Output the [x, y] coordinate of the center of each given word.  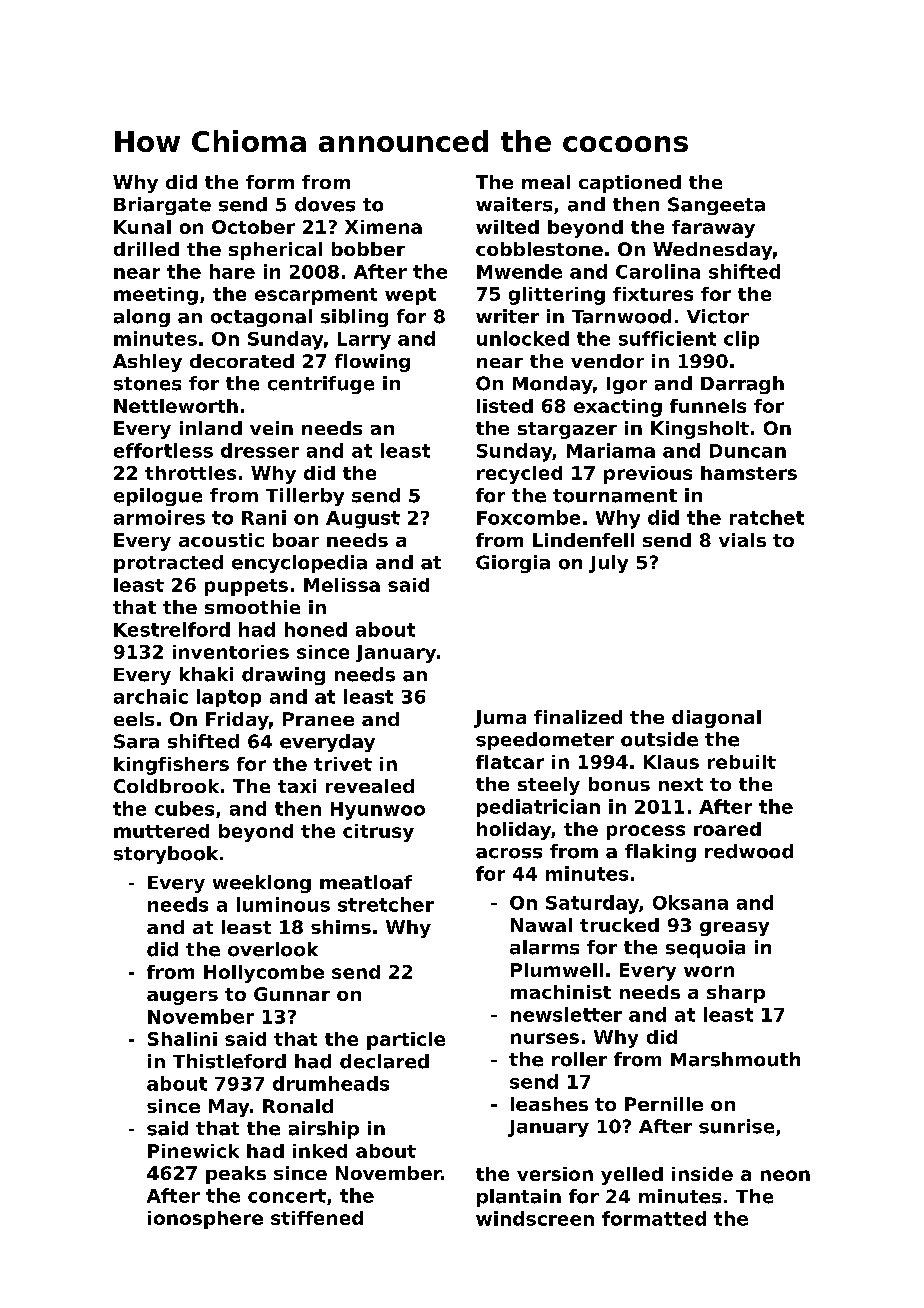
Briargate [162, 206]
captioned [630, 184]
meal [546, 182]
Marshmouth [735, 1059]
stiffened [317, 1218]
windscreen [535, 1218]
